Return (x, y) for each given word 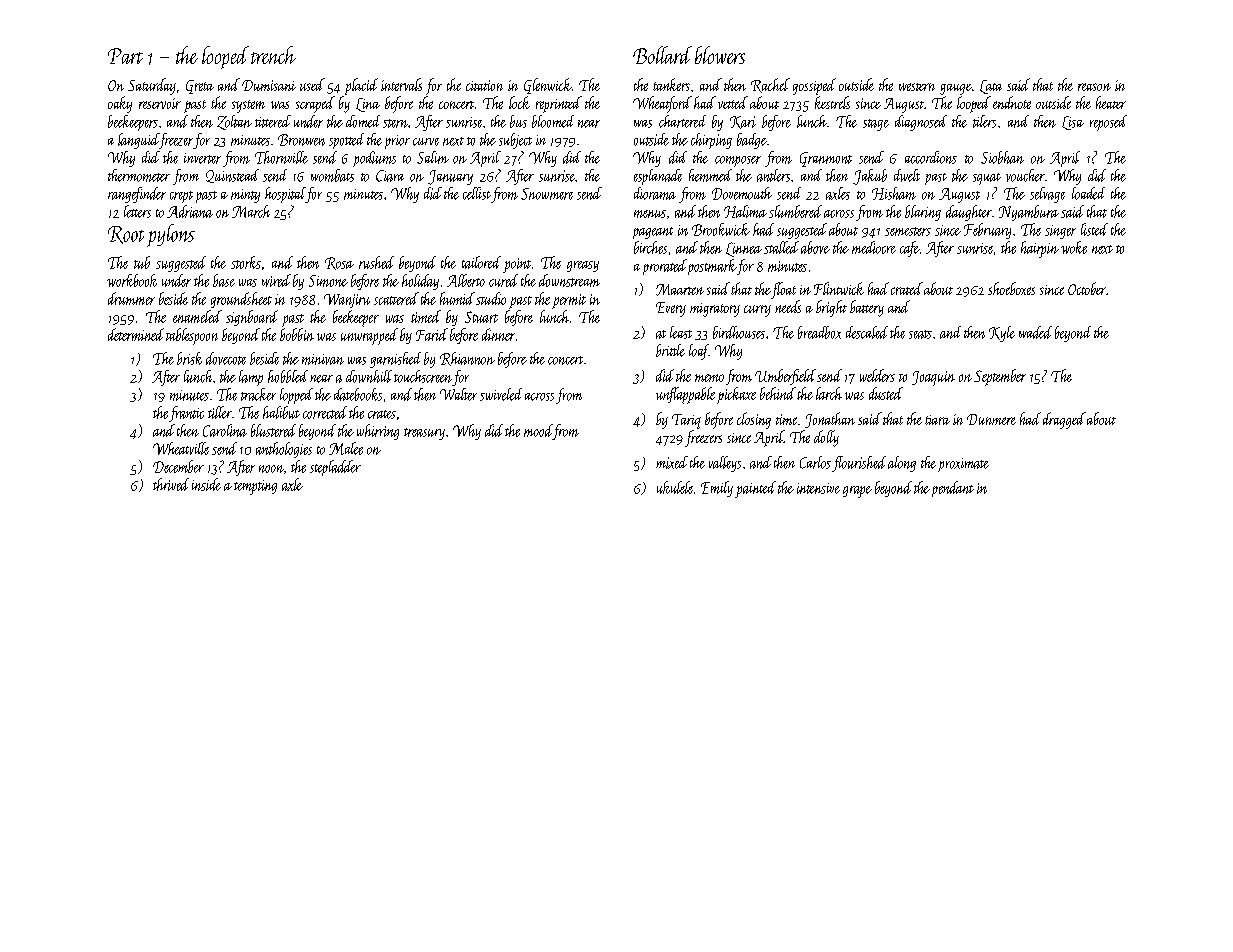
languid (138, 141)
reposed (1108, 123)
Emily (717, 489)
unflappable (685, 395)
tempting (255, 487)
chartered (682, 121)
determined (136, 334)
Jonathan (830, 420)
